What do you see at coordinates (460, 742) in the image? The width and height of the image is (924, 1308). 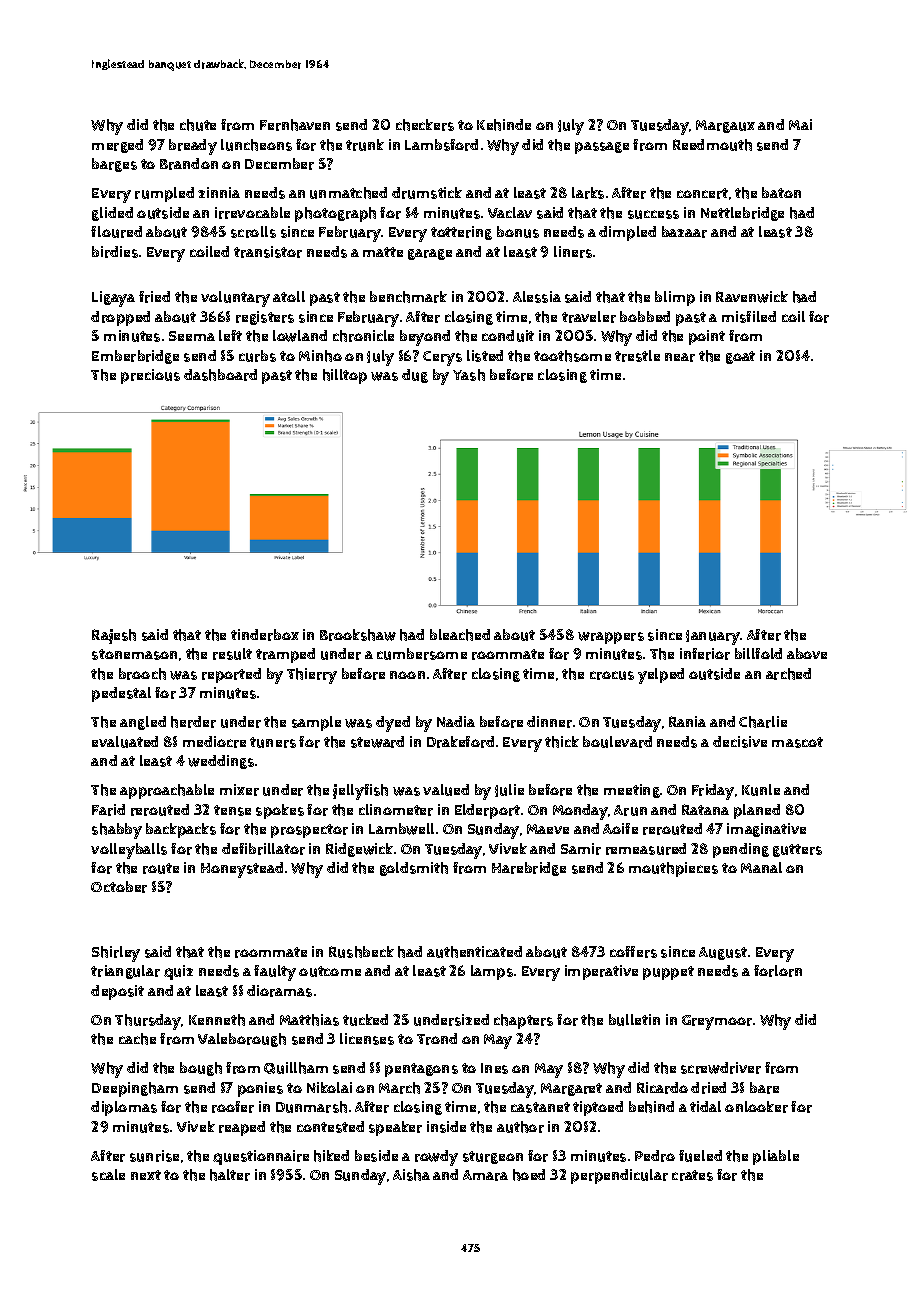 I see `Drakeford` at bounding box center [460, 742].
